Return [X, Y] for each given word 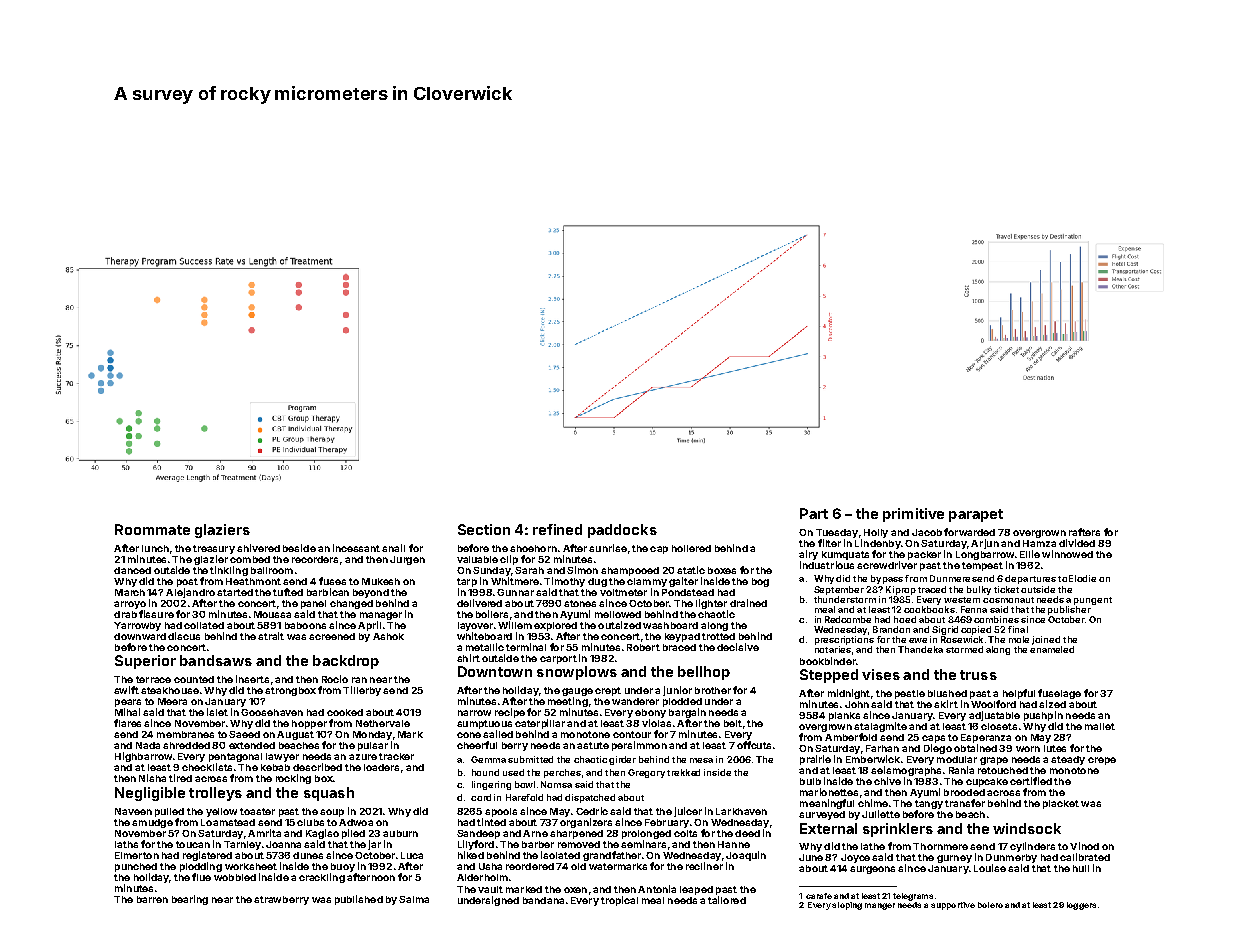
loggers [1081, 906]
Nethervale [383, 723]
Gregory [646, 773]
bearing [190, 900]
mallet [1100, 726]
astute [593, 745]
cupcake [987, 782]
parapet [976, 515]
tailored [727, 900]
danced [132, 570]
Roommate [152, 529]
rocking [293, 779]
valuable [477, 559]
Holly [876, 533]
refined [557, 529]
